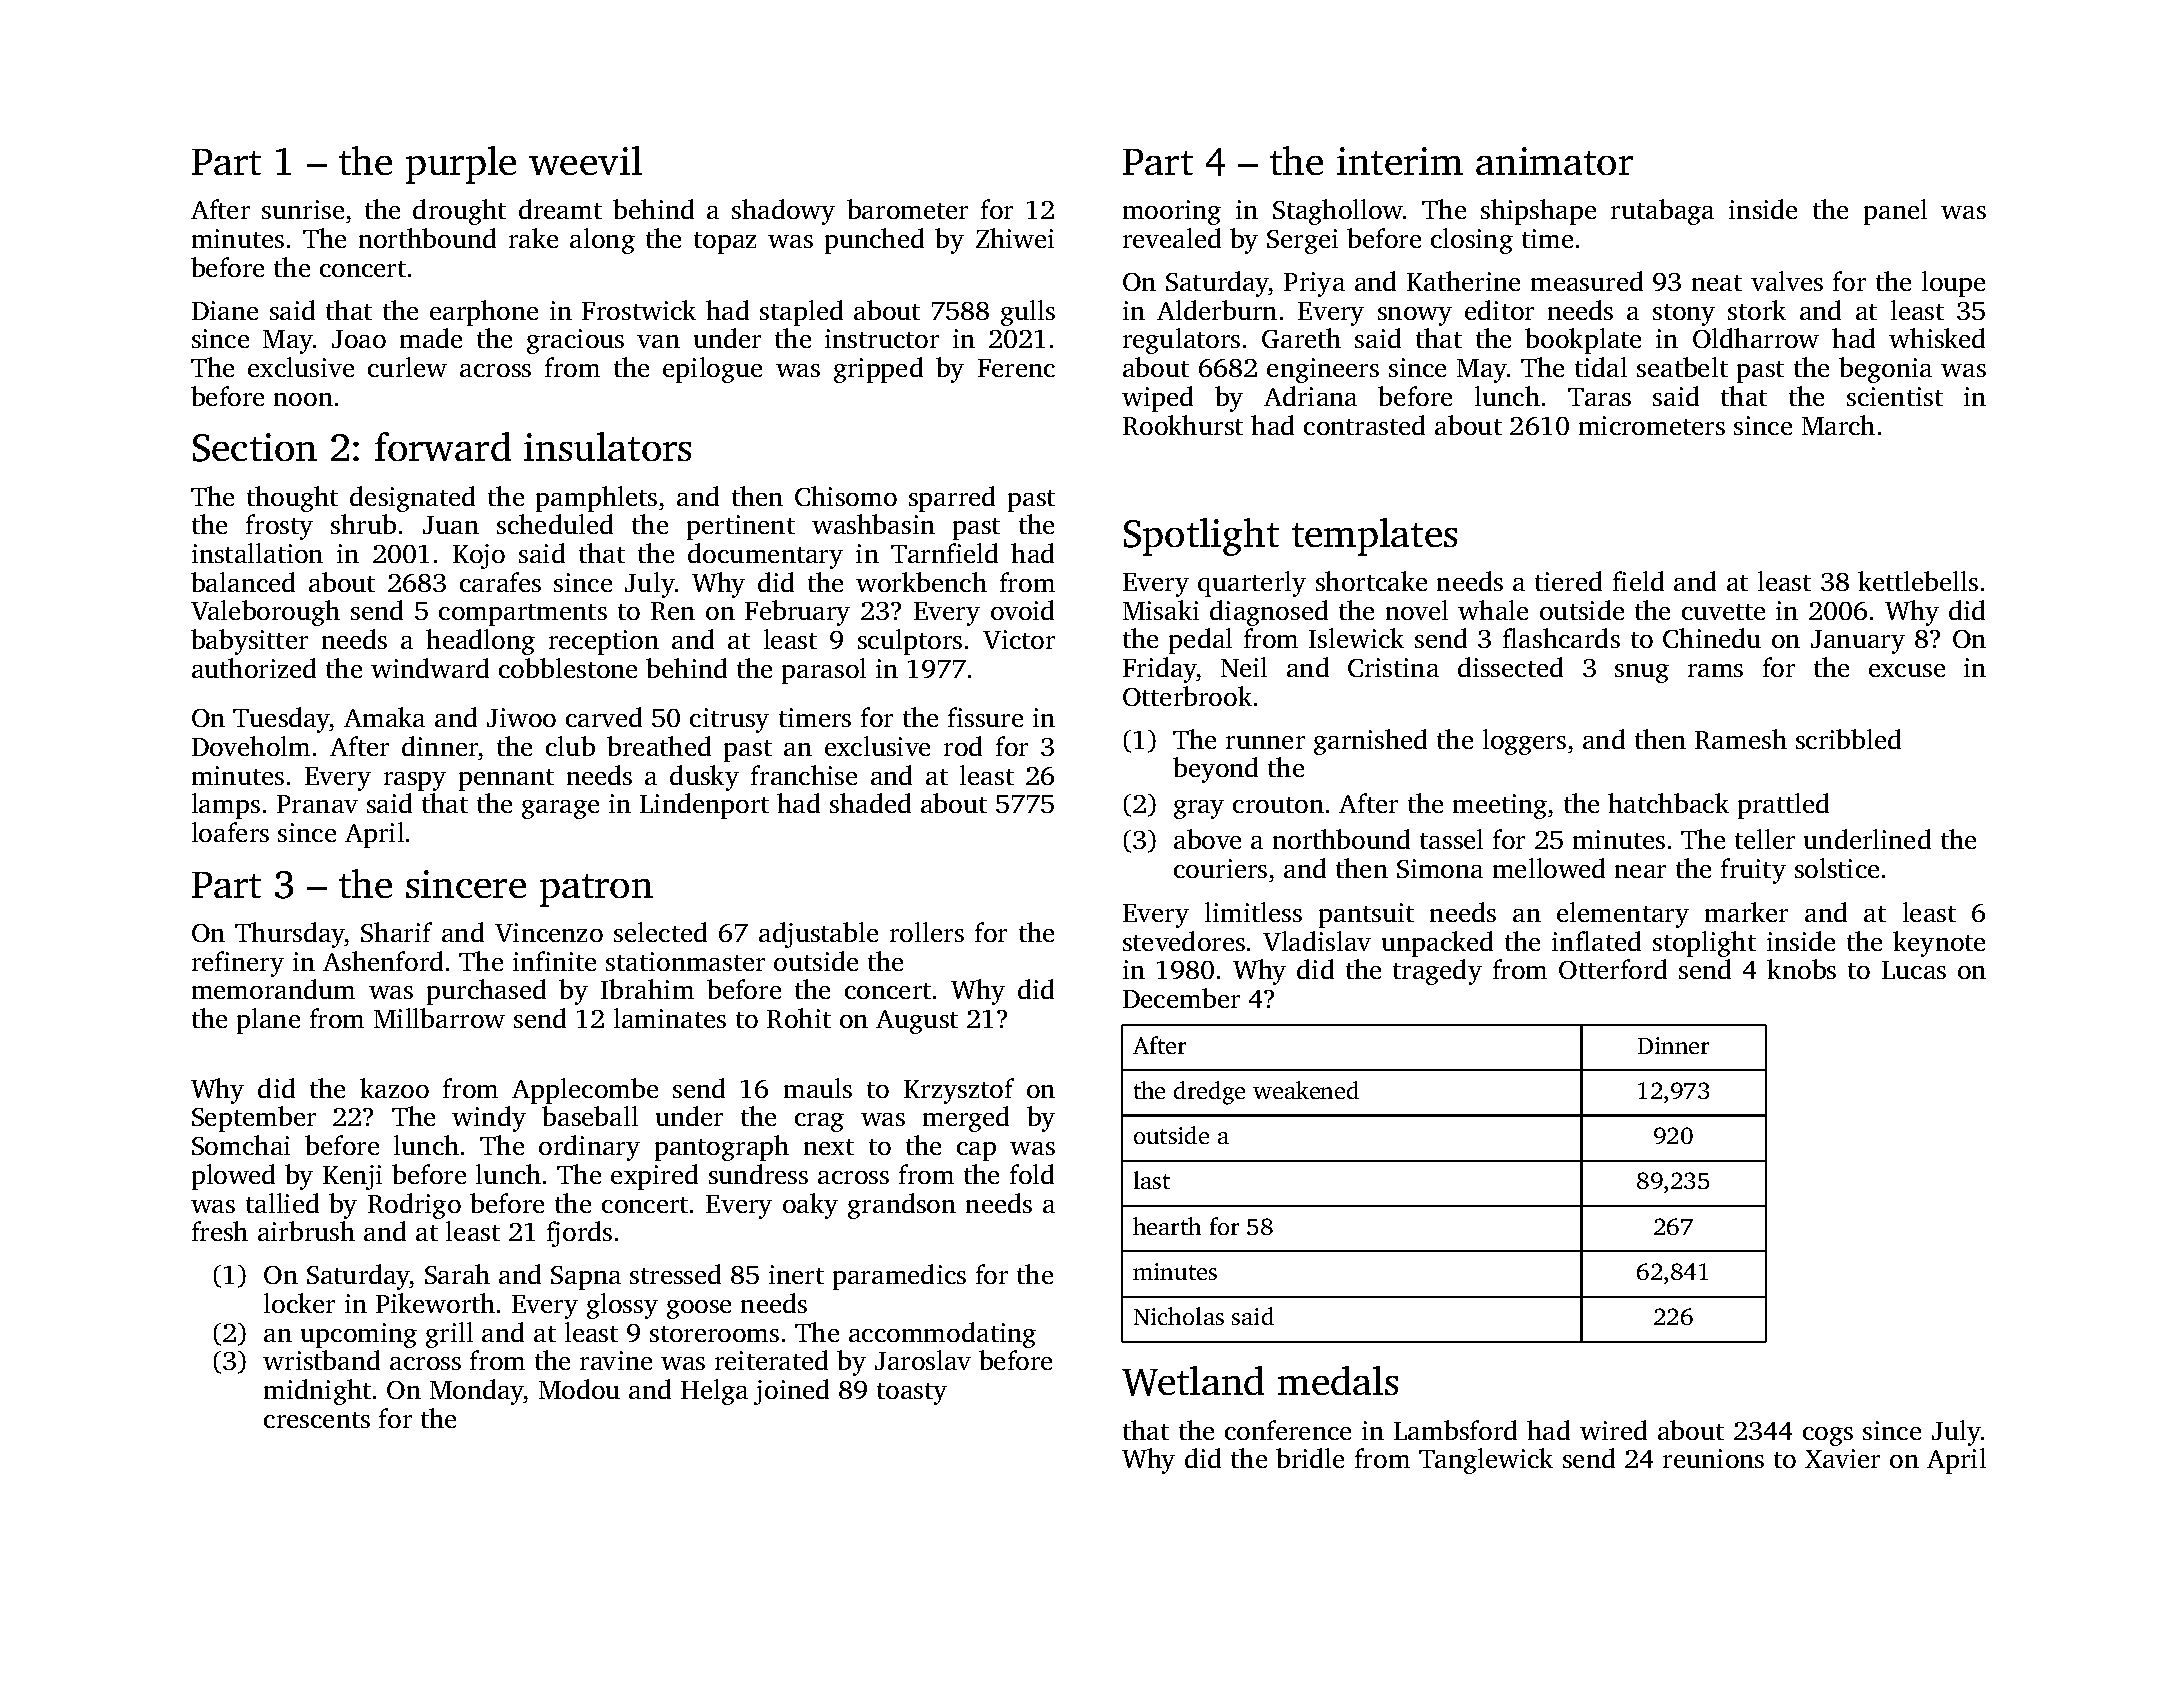  Describe the element at coordinates (1554, 161) in the screenshot. I see `animator` at that location.
